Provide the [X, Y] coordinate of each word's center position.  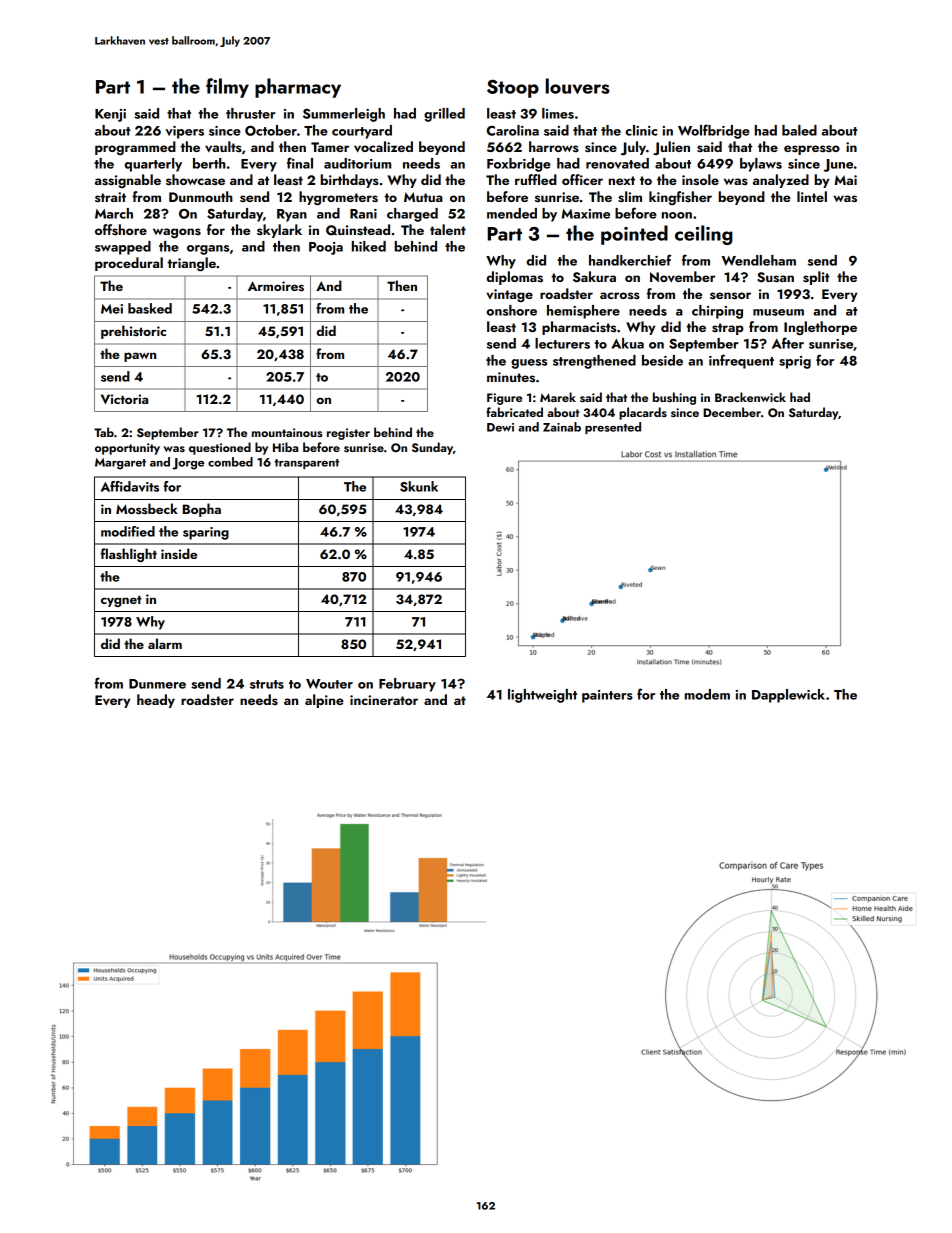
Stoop [513, 88]
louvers [578, 86]
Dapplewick [788, 696]
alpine [324, 701]
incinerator [384, 700]
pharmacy [298, 88]
